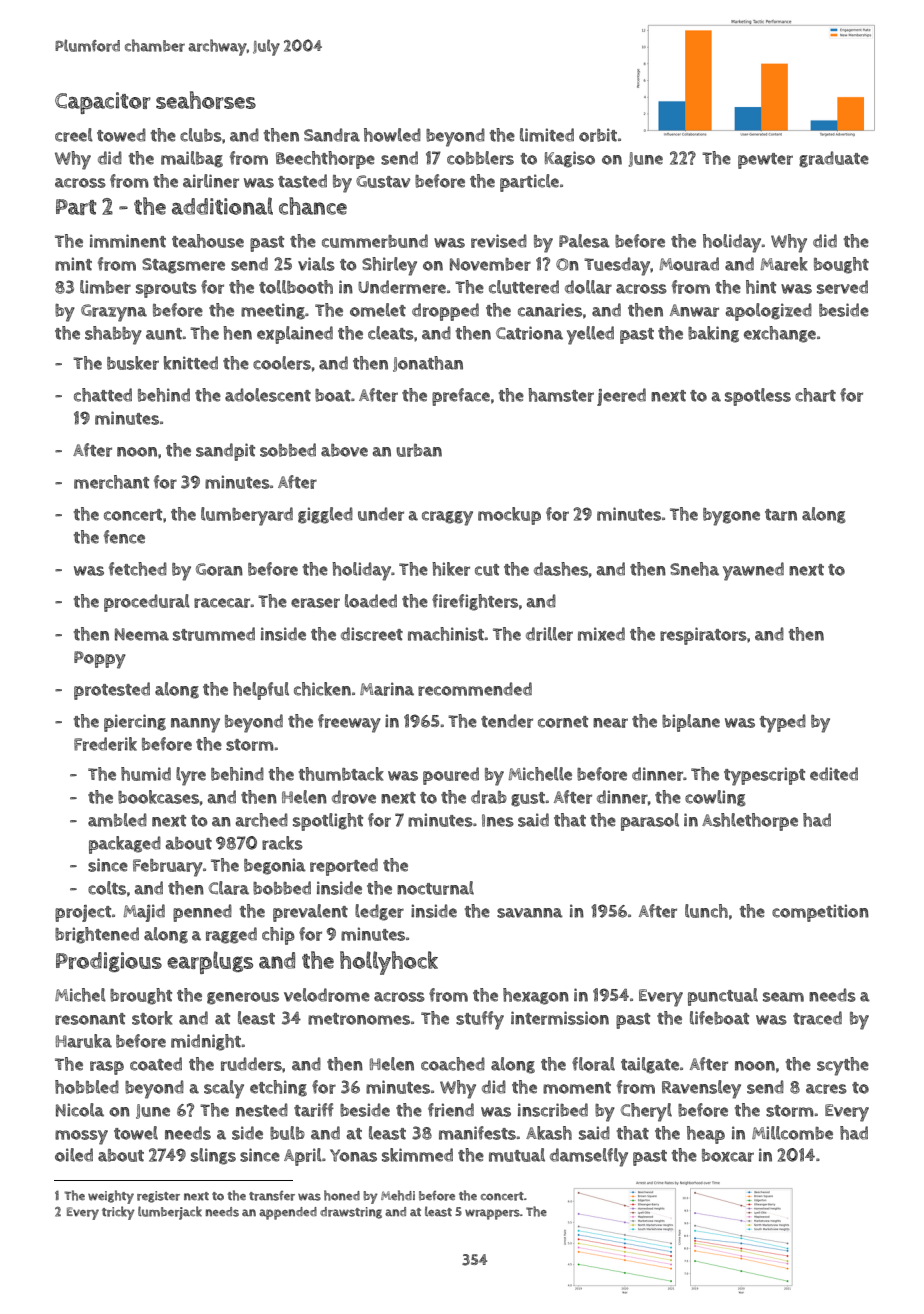 The width and height of the page is (924, 1314). Describe the element at coordinates (100, 660) in the page. I see `Poppy` at that location.
